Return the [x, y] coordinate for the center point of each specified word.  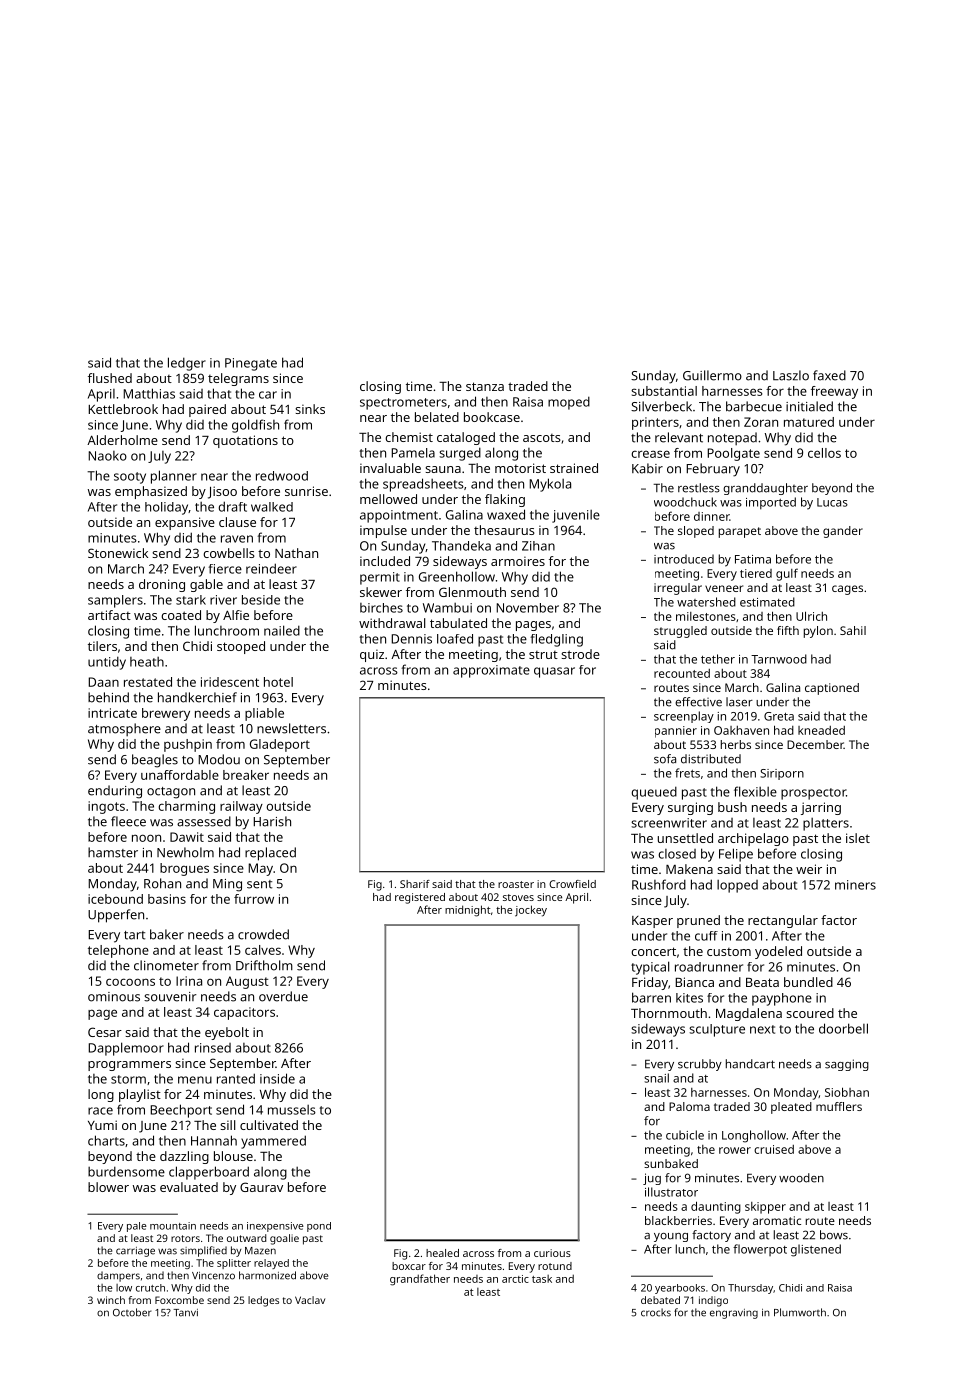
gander [843, 532]
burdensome [126, 1171]
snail [656, 1078]
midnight [468, 911]
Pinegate [251, 364]
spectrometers [403, 404]
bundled [808, 982]
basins [167, 899]
